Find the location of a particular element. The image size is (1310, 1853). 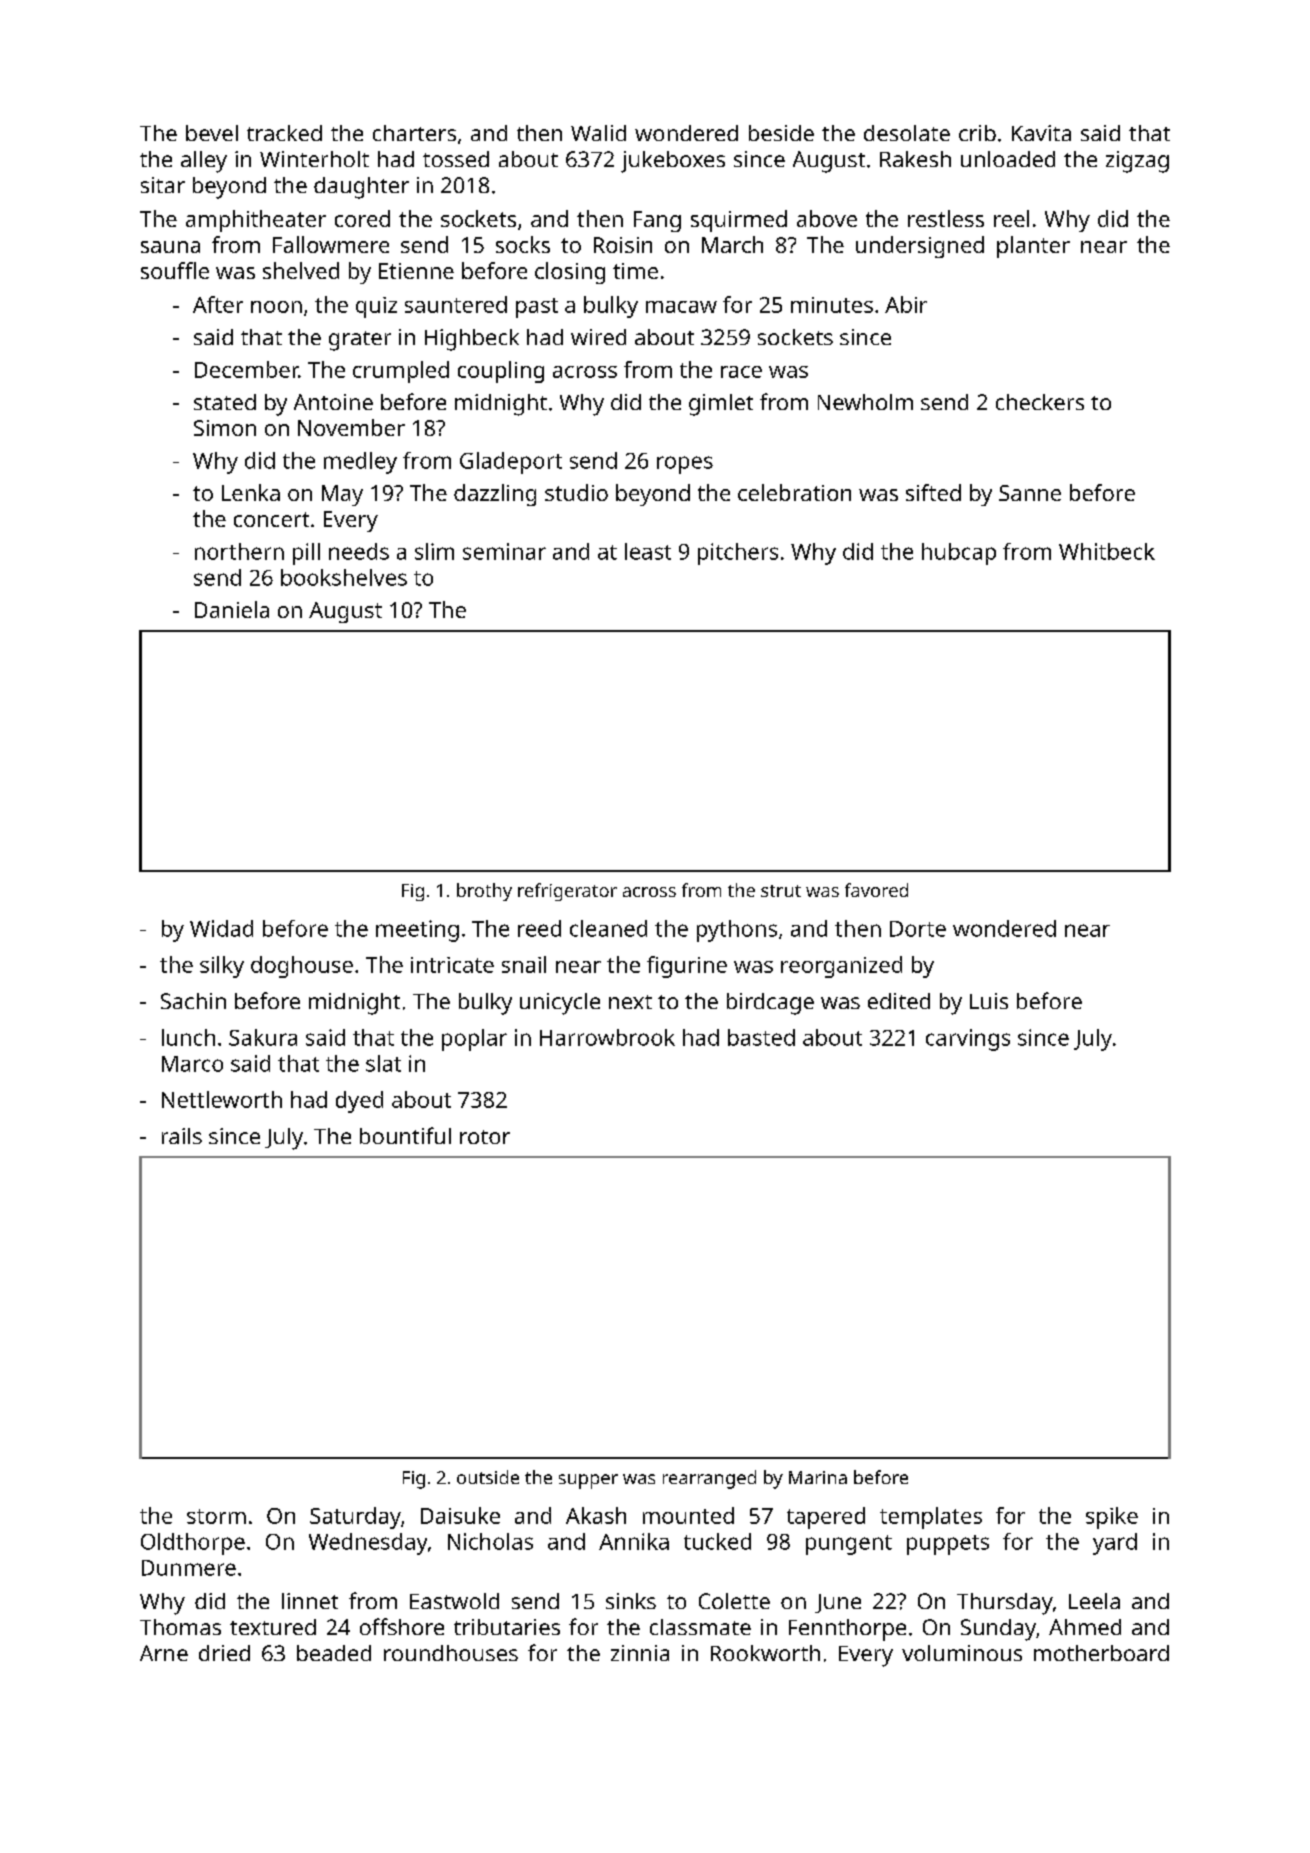

rails is located at coordinates (182, 1136).
